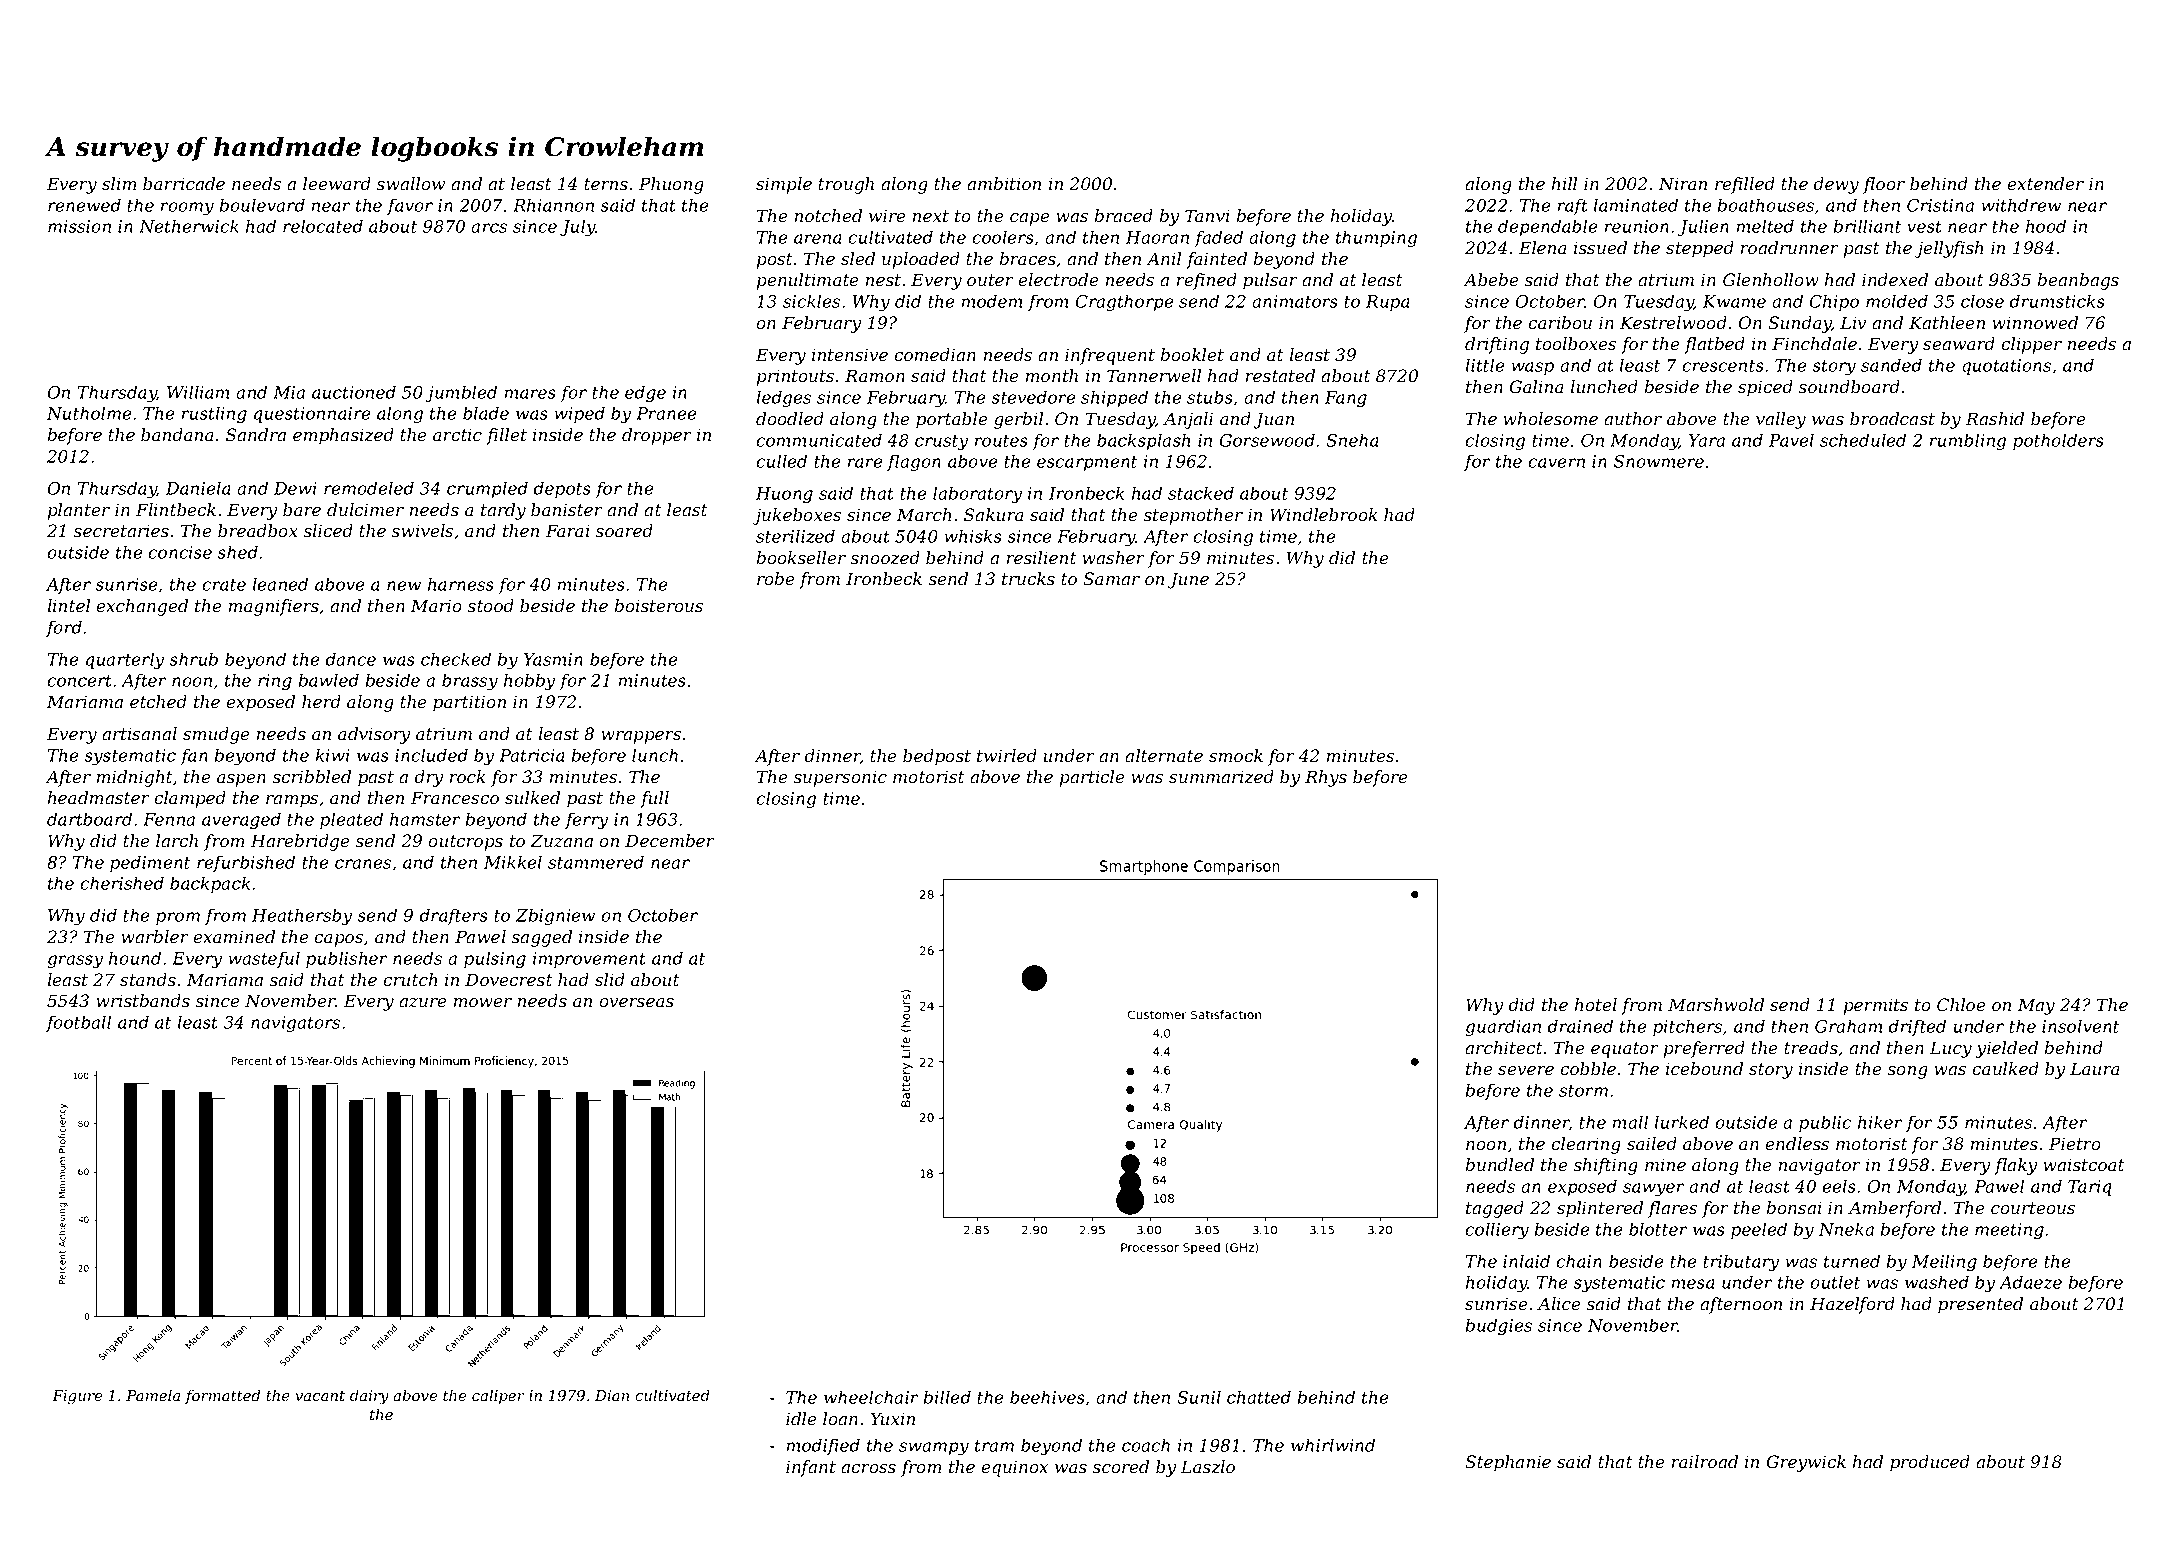 This image has height=1543, width=2181. I want to click on Finchdale, so click(1814, 344).
